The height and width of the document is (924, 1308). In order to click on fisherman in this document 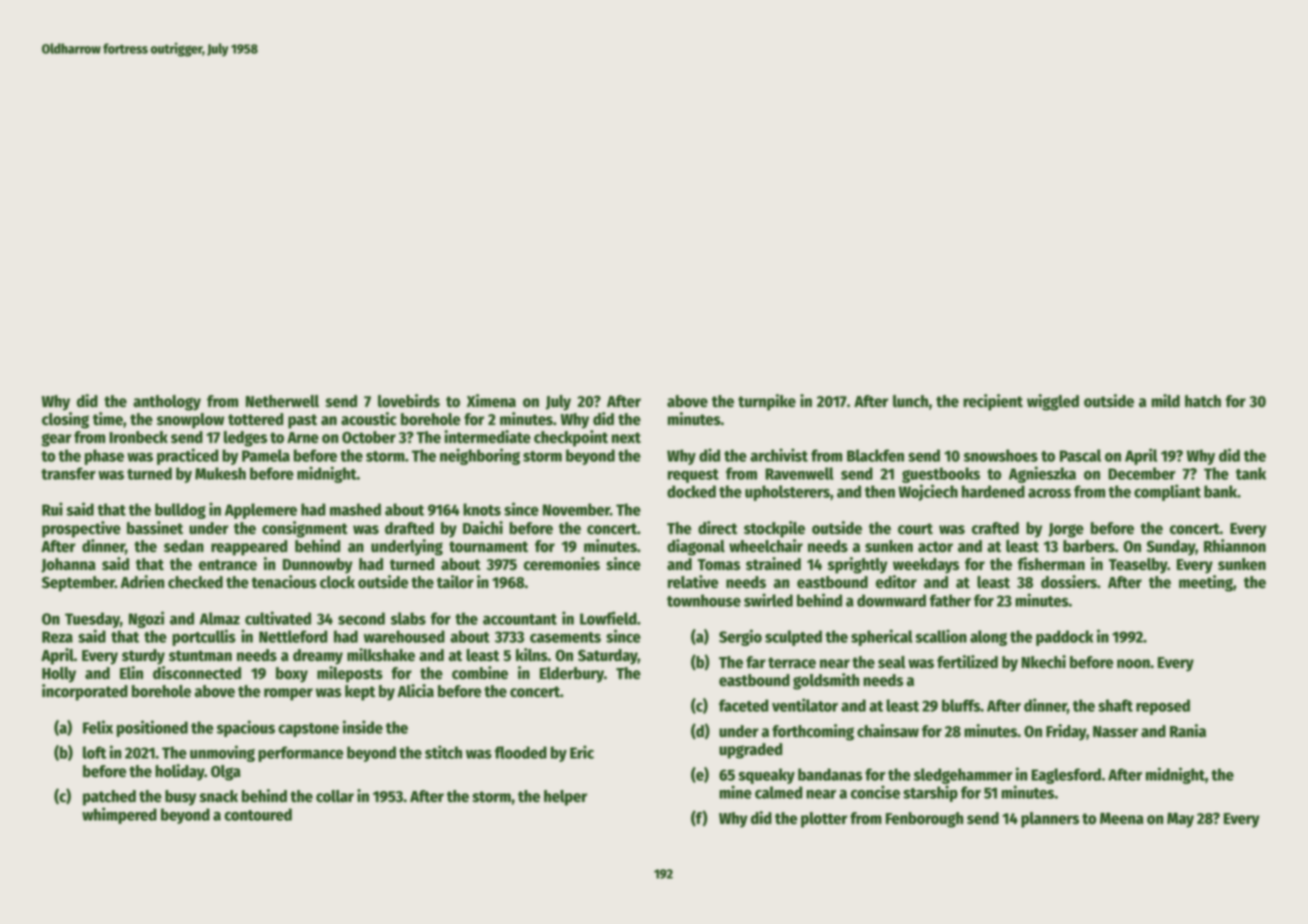, I will do `click(1051, 564)`.
